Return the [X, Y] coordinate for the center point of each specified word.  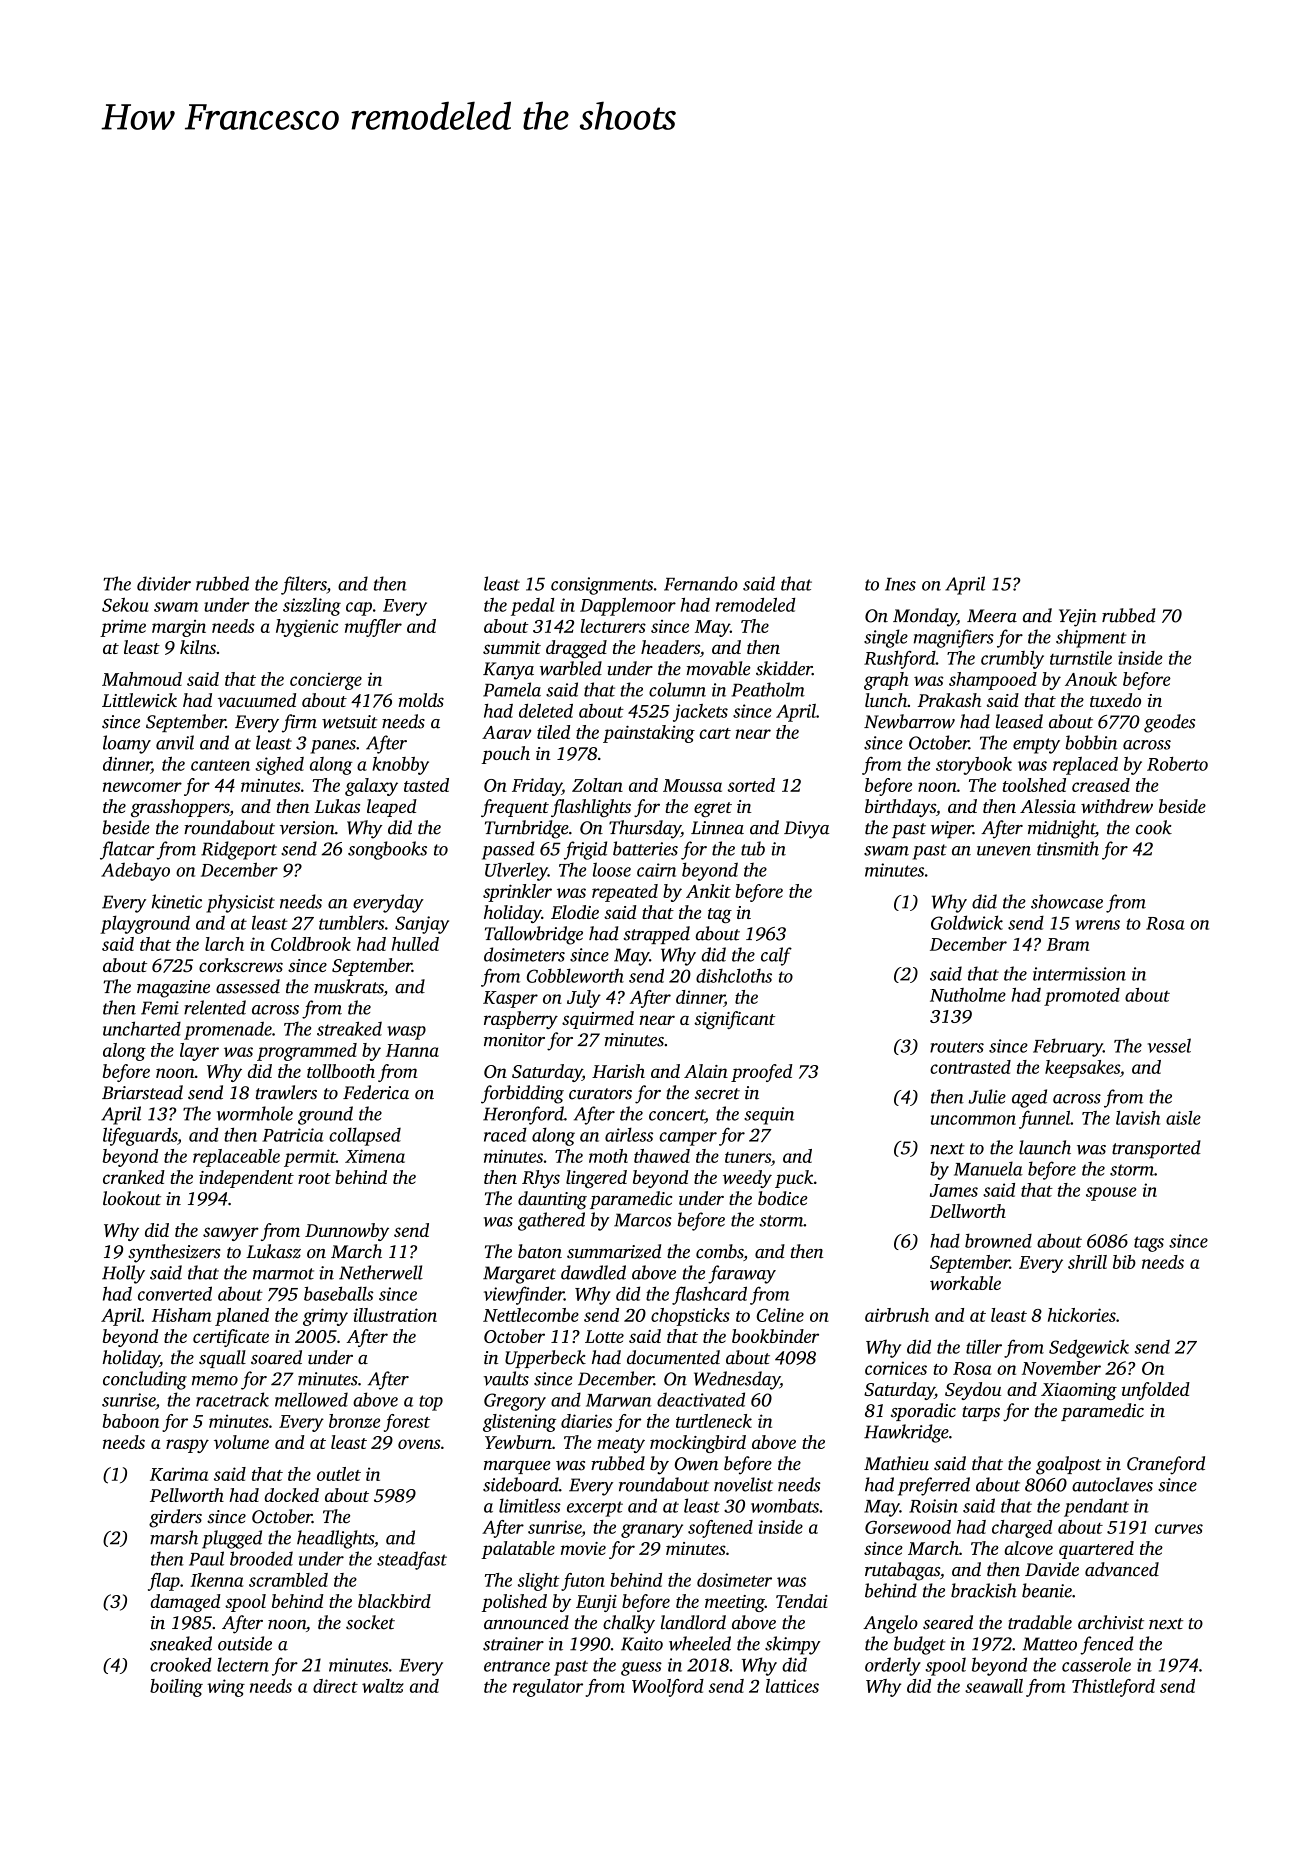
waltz [383, 1686]
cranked [134, 1177]
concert [677, 1116]
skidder [784, 668]
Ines [900, 584]
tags [1149, 1244]
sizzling [312, 607]
